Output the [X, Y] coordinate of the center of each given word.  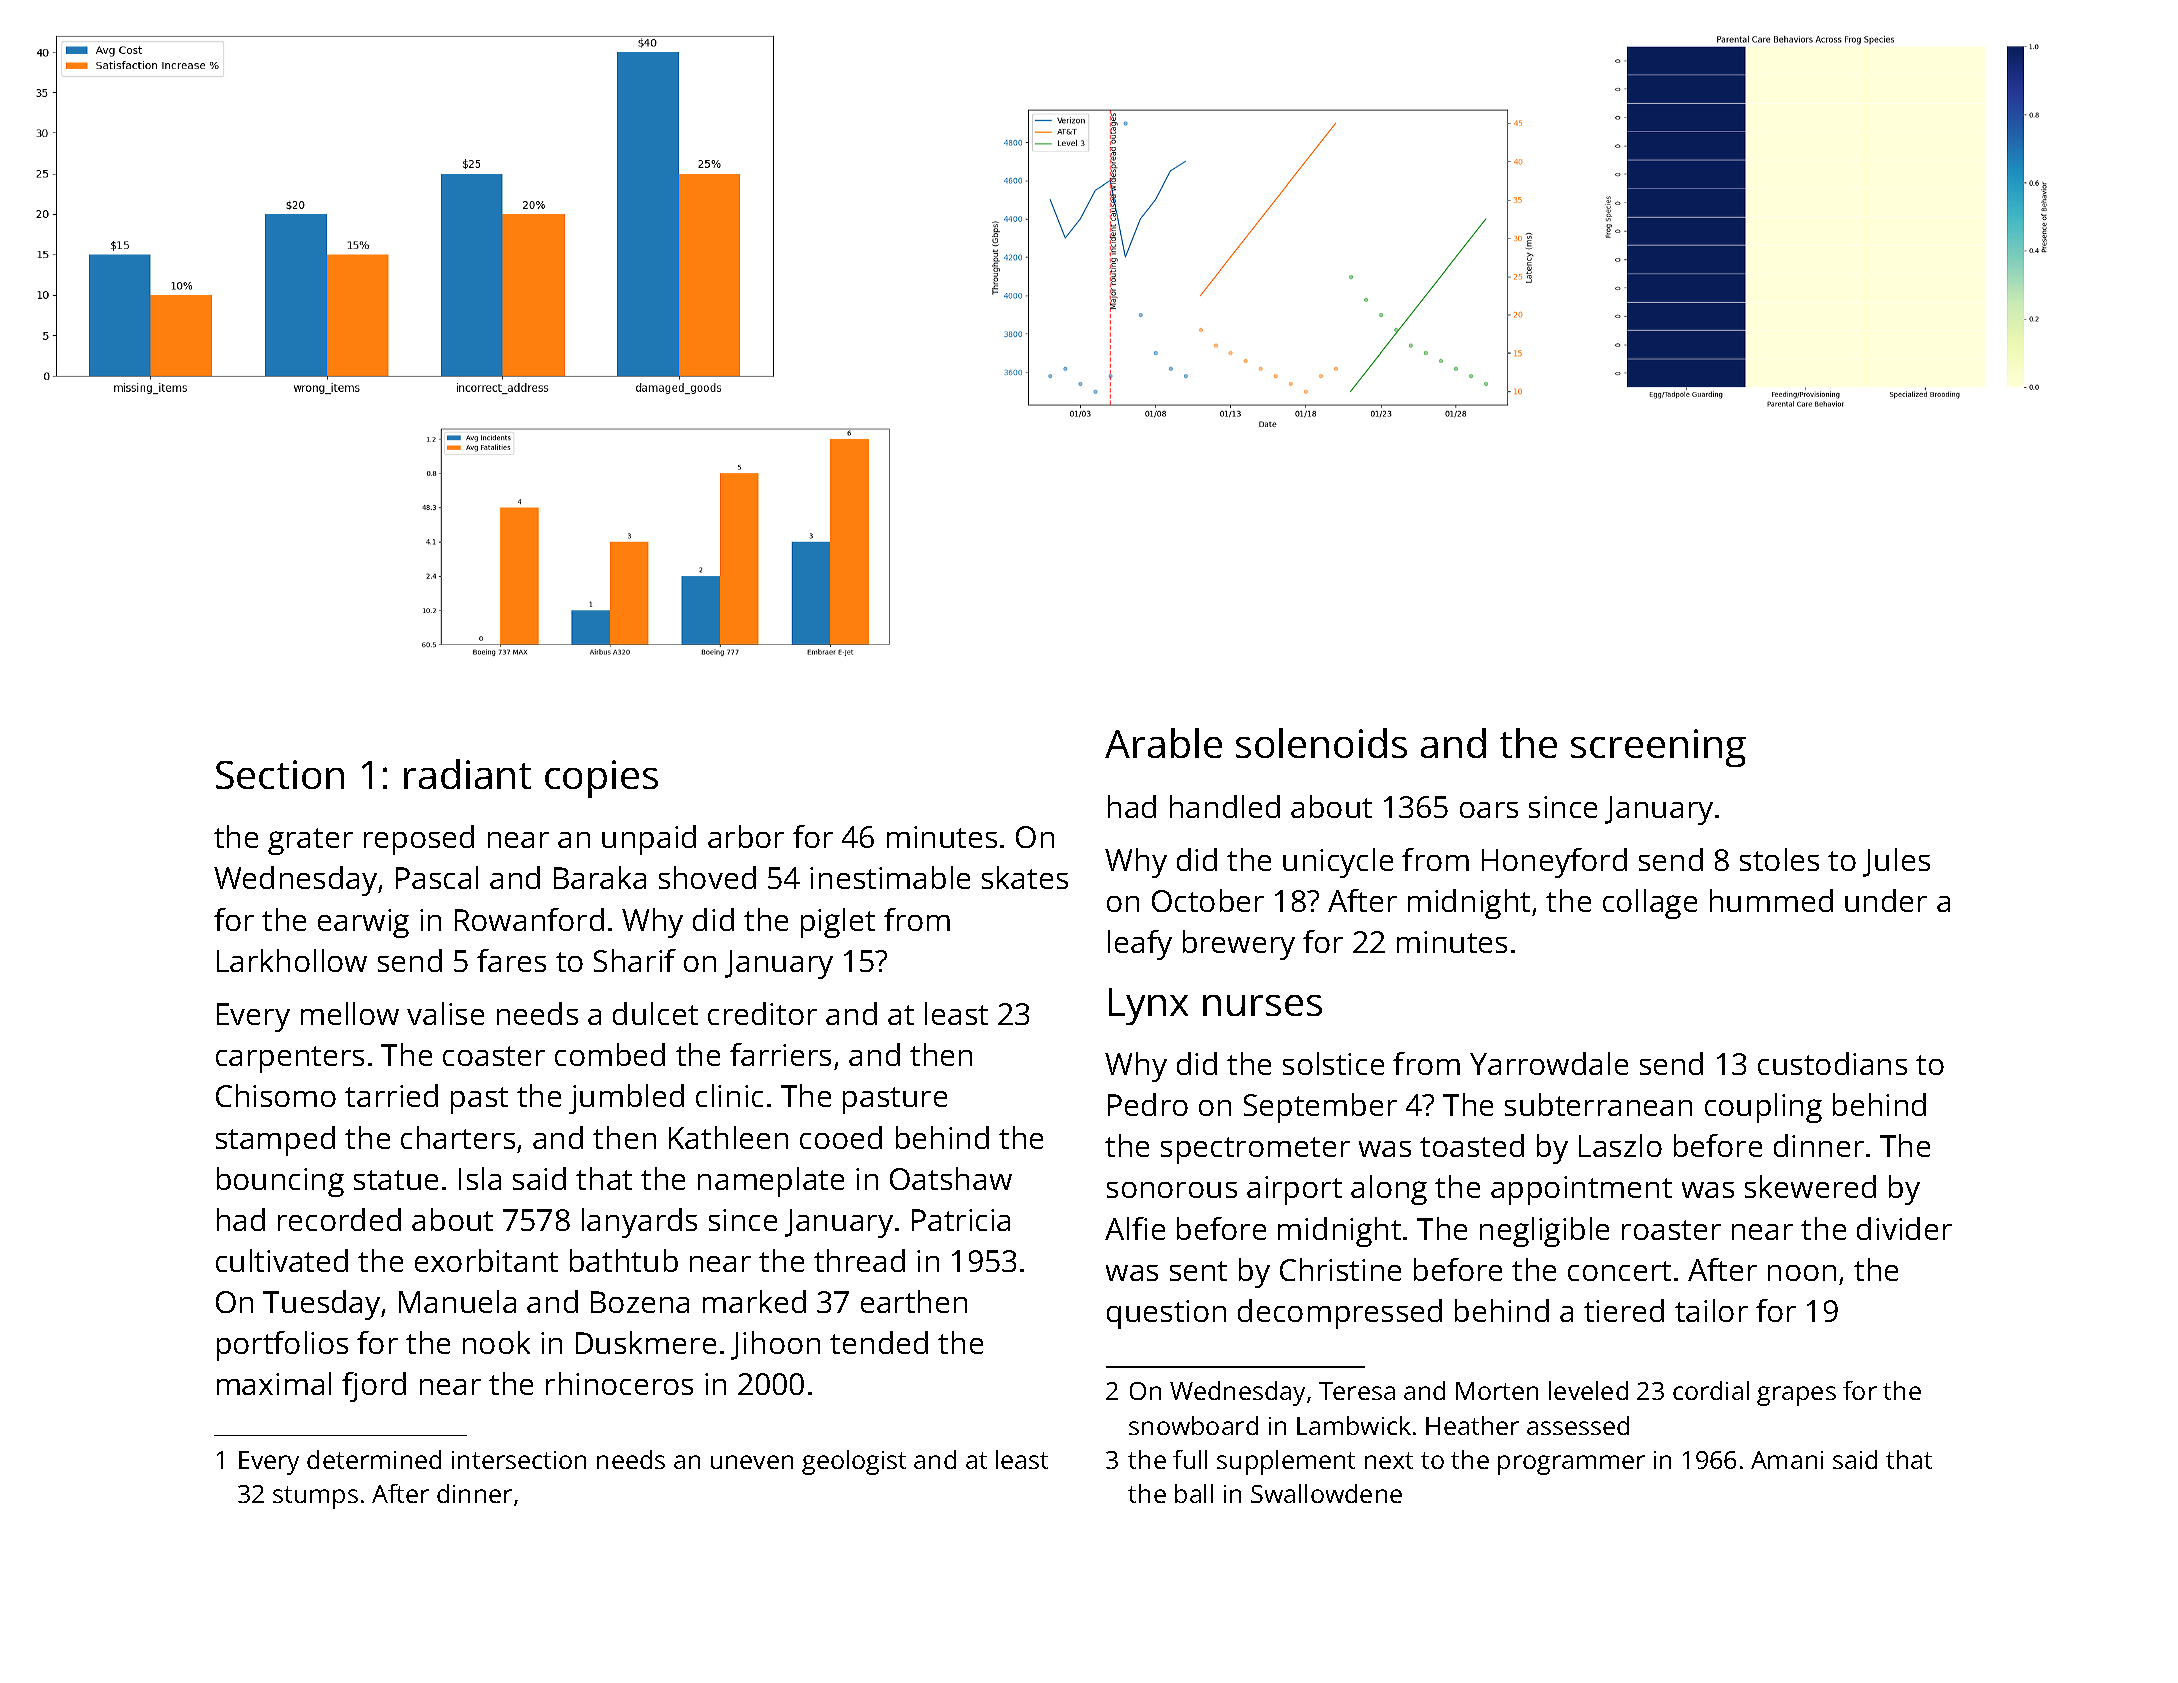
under [1886, 900]
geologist [854, 1462]
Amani [1787, 1460]
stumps [315, 1497]
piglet [838, 923]
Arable [1163, 743]
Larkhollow [292, 960]
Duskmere [646, 1342]
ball [1194, 1493]
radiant [467, 774]
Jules [1896, 862]
